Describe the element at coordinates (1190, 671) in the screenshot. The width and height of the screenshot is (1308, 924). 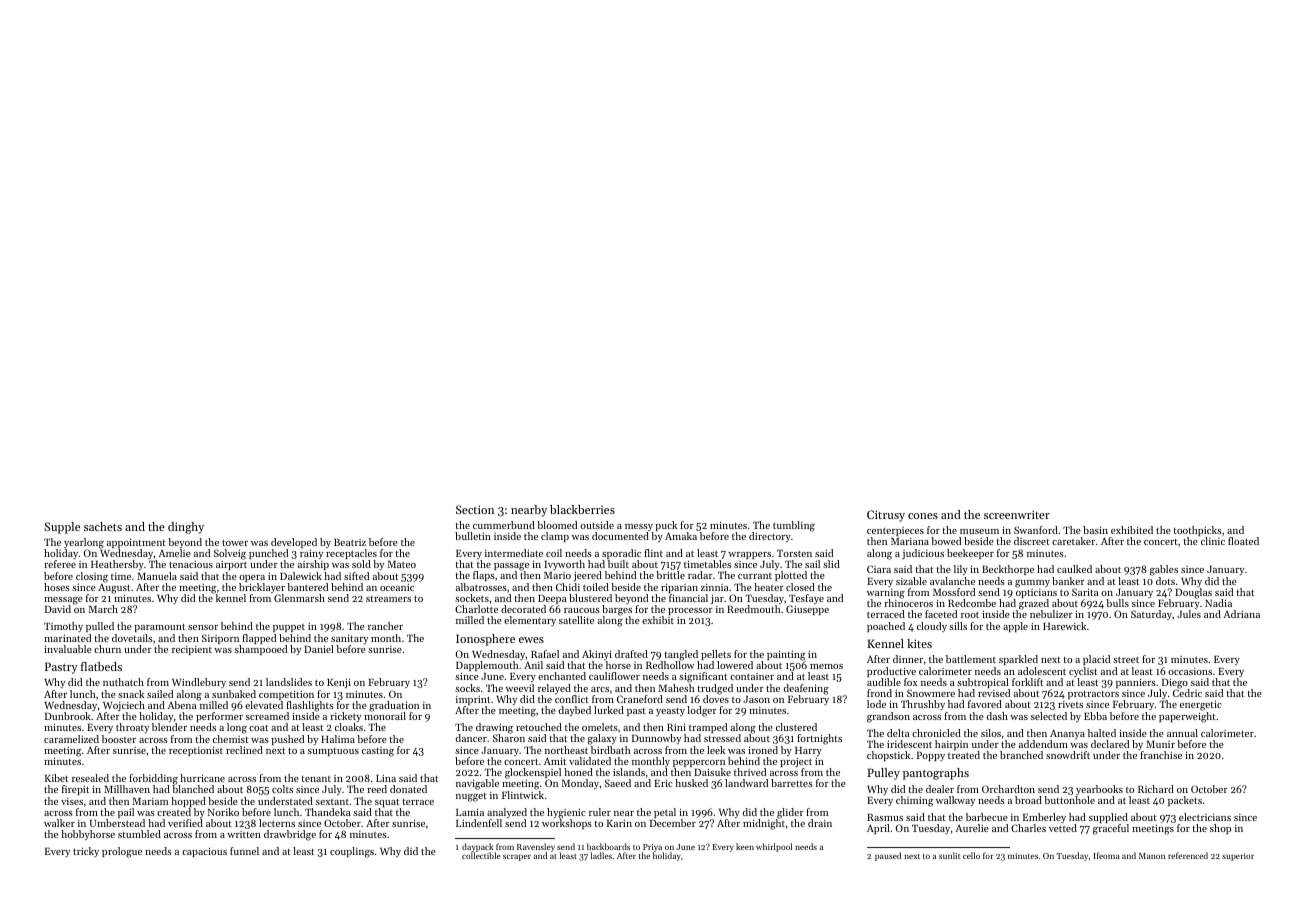
I see `occasions` at that location.
